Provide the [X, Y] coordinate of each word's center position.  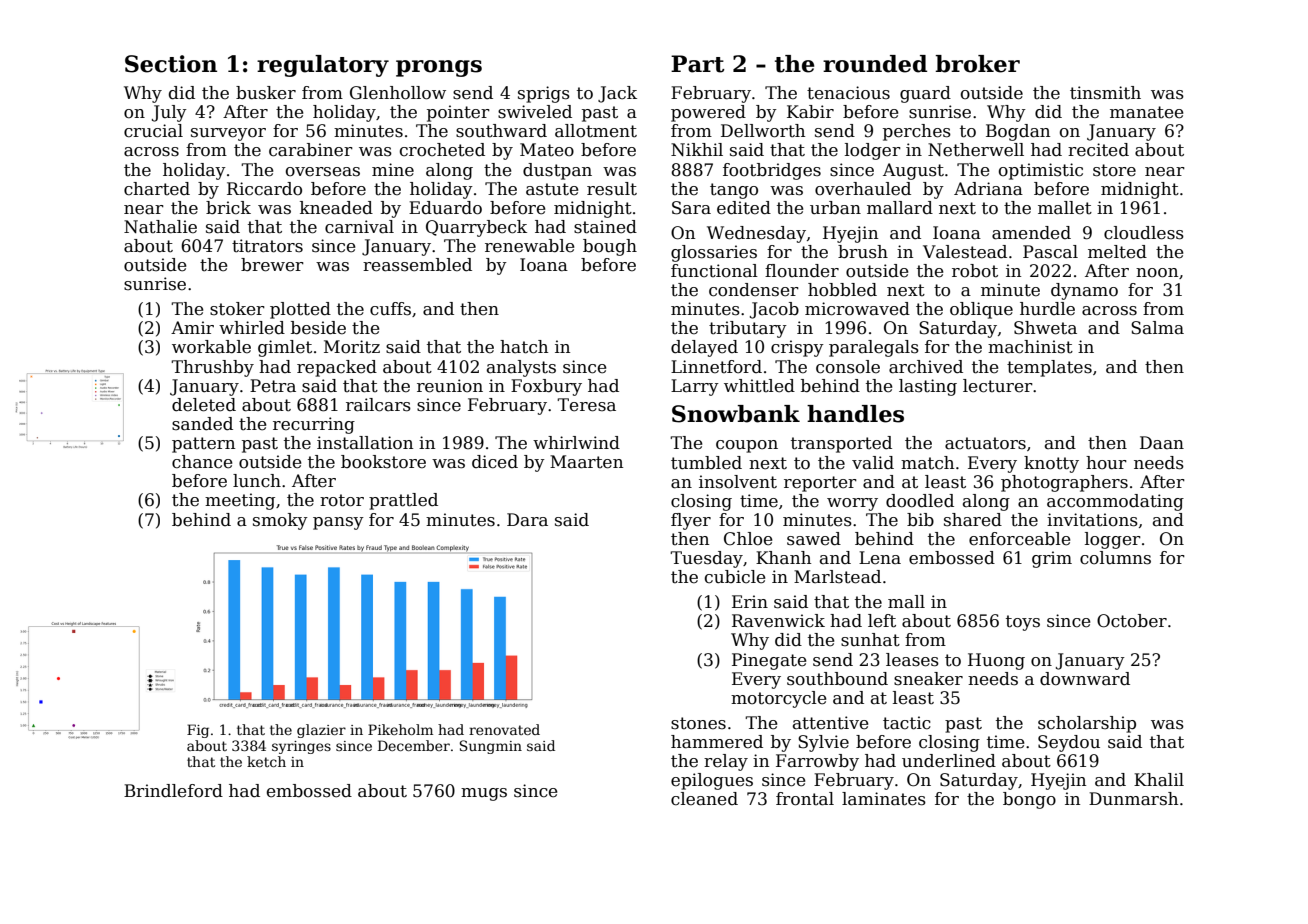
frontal [805, 799]
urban [835, 208]
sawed [814, 539]
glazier [321, 731]
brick [228, 208]
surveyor [228, 134]
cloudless [1144, 233]
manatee [1146, 112]
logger [1113, 540]
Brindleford [173, 791]
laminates [884, 799]
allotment [596, 131]
